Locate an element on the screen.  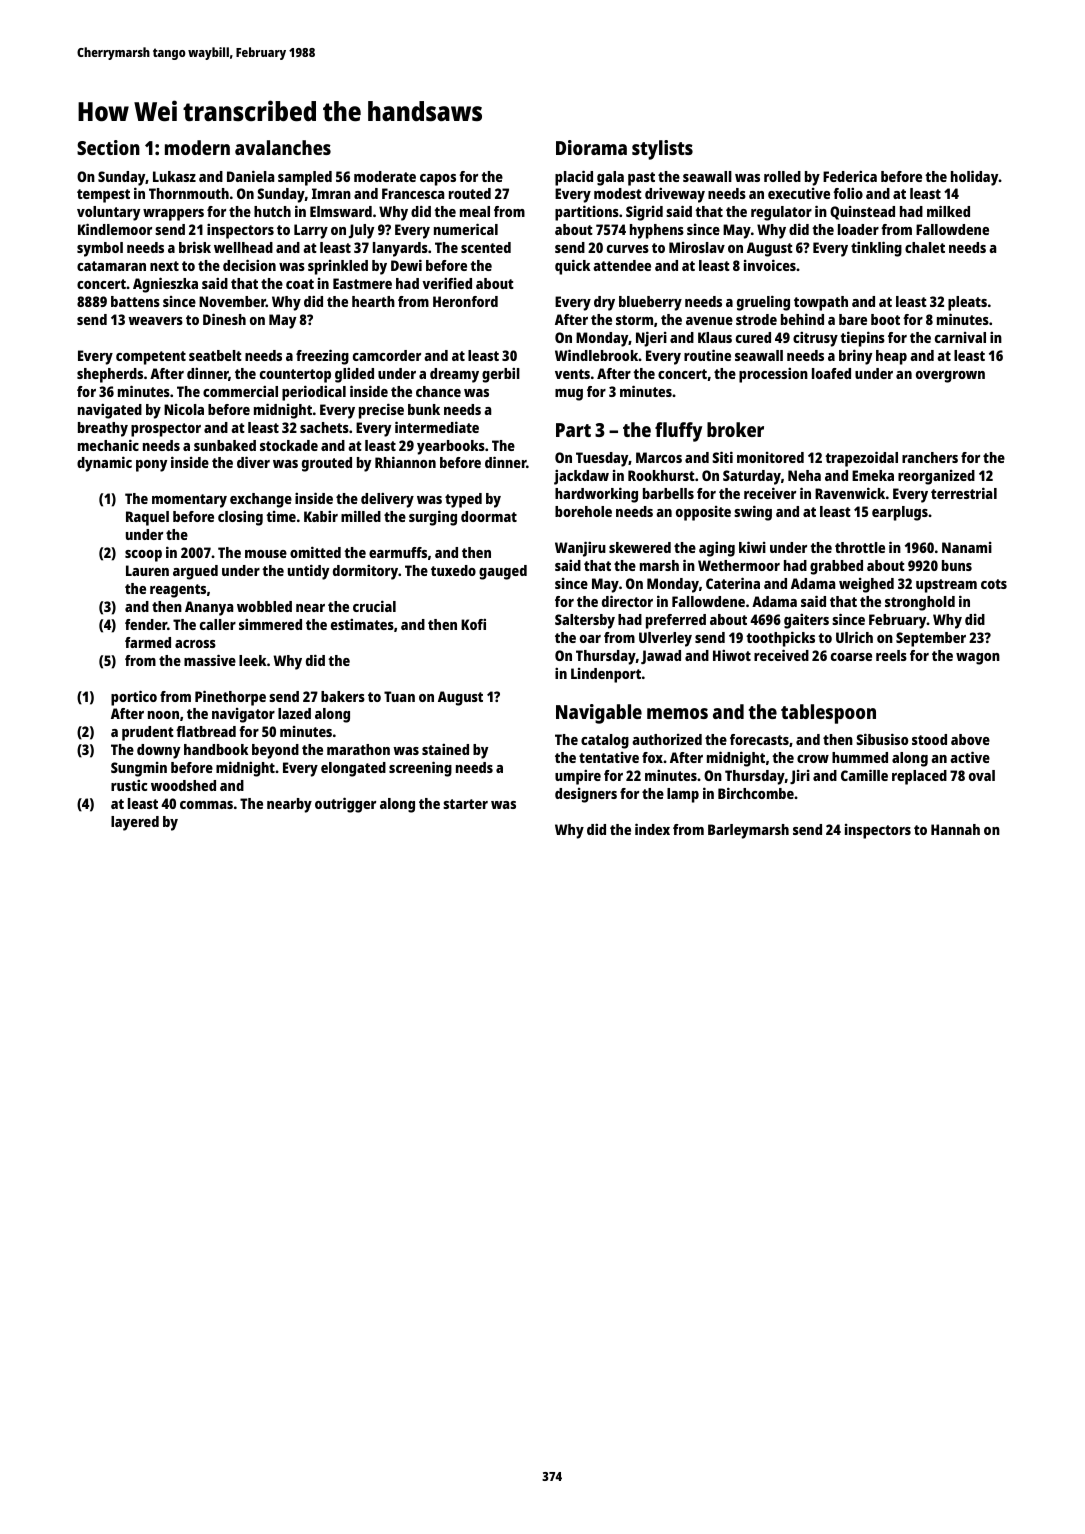
overgrown is located at coordinates (950, 377).
